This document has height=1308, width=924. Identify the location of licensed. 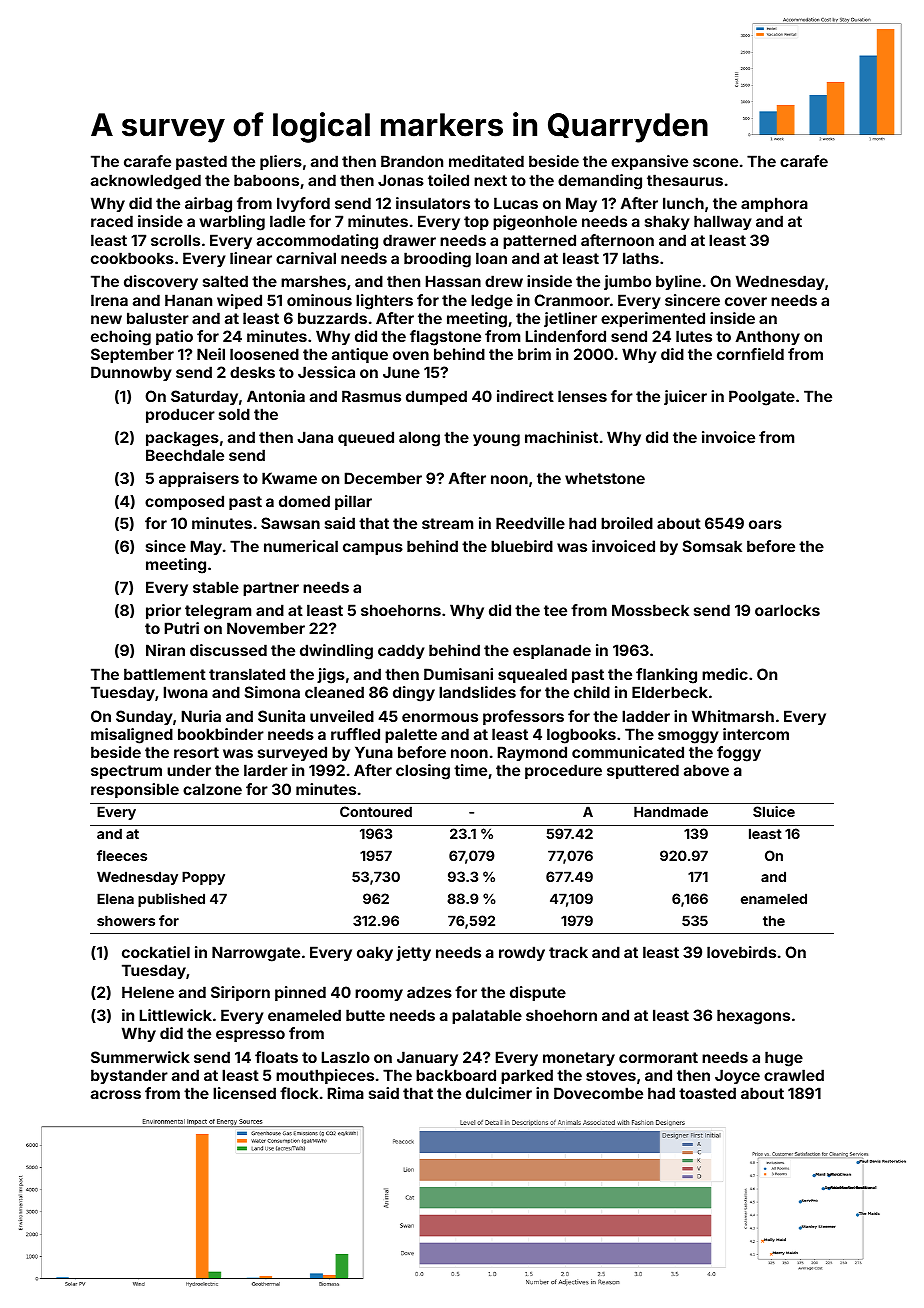
(244, 1093).
